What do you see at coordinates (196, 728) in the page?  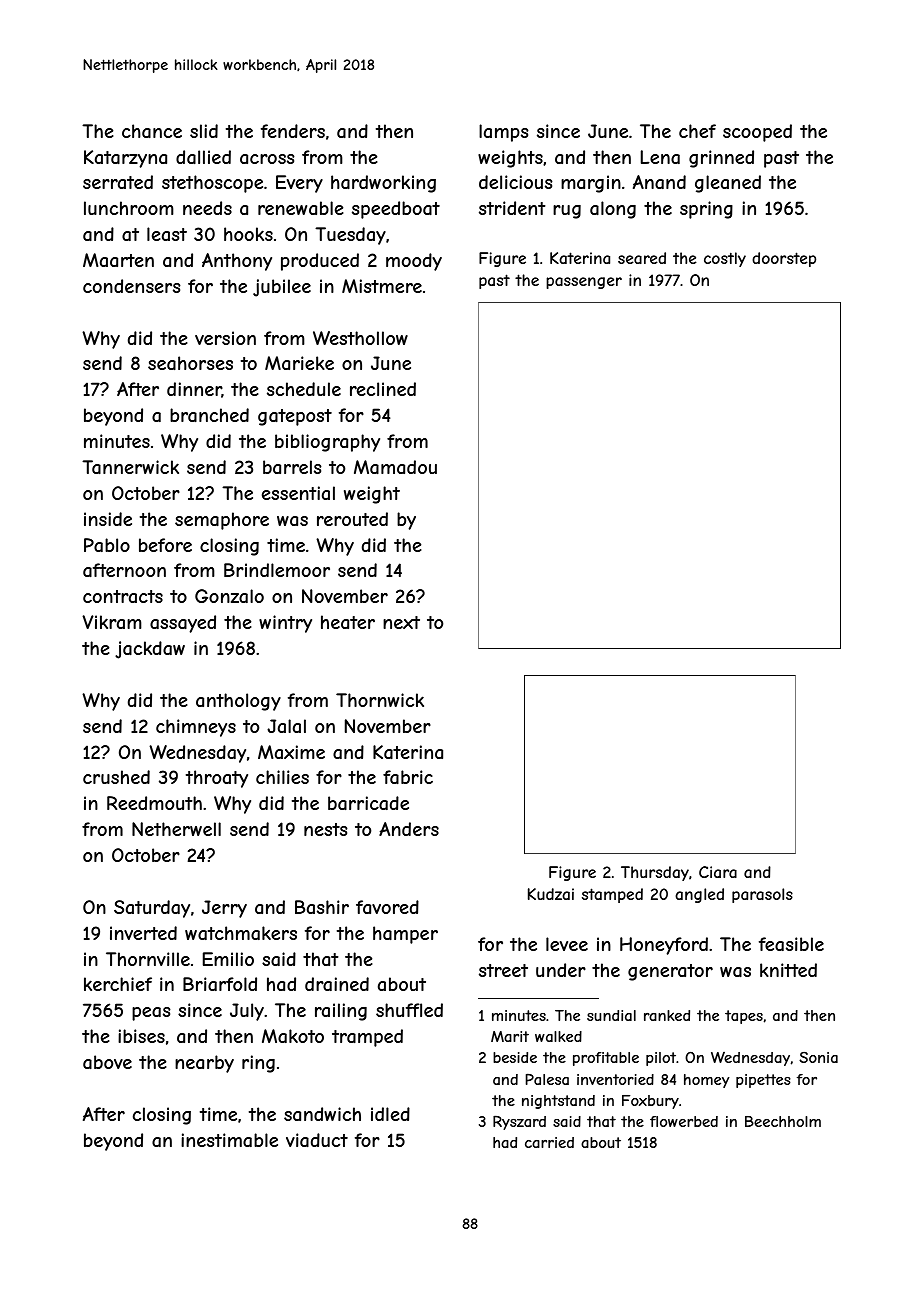 I see `chimneys` at bounding box center [196, 728].
